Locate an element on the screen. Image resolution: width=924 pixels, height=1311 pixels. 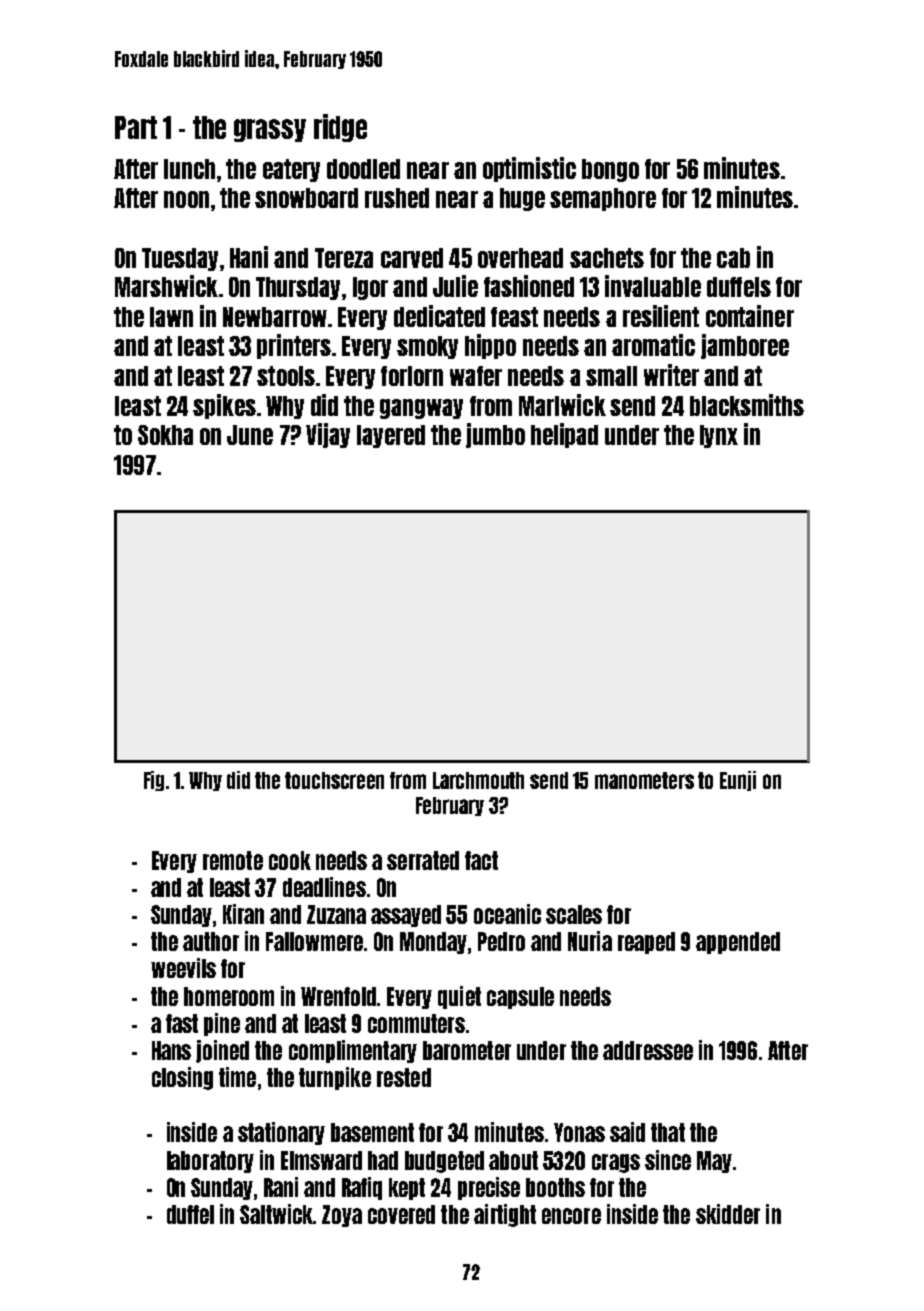
laboratory is located at coordinates (210, 1162).
